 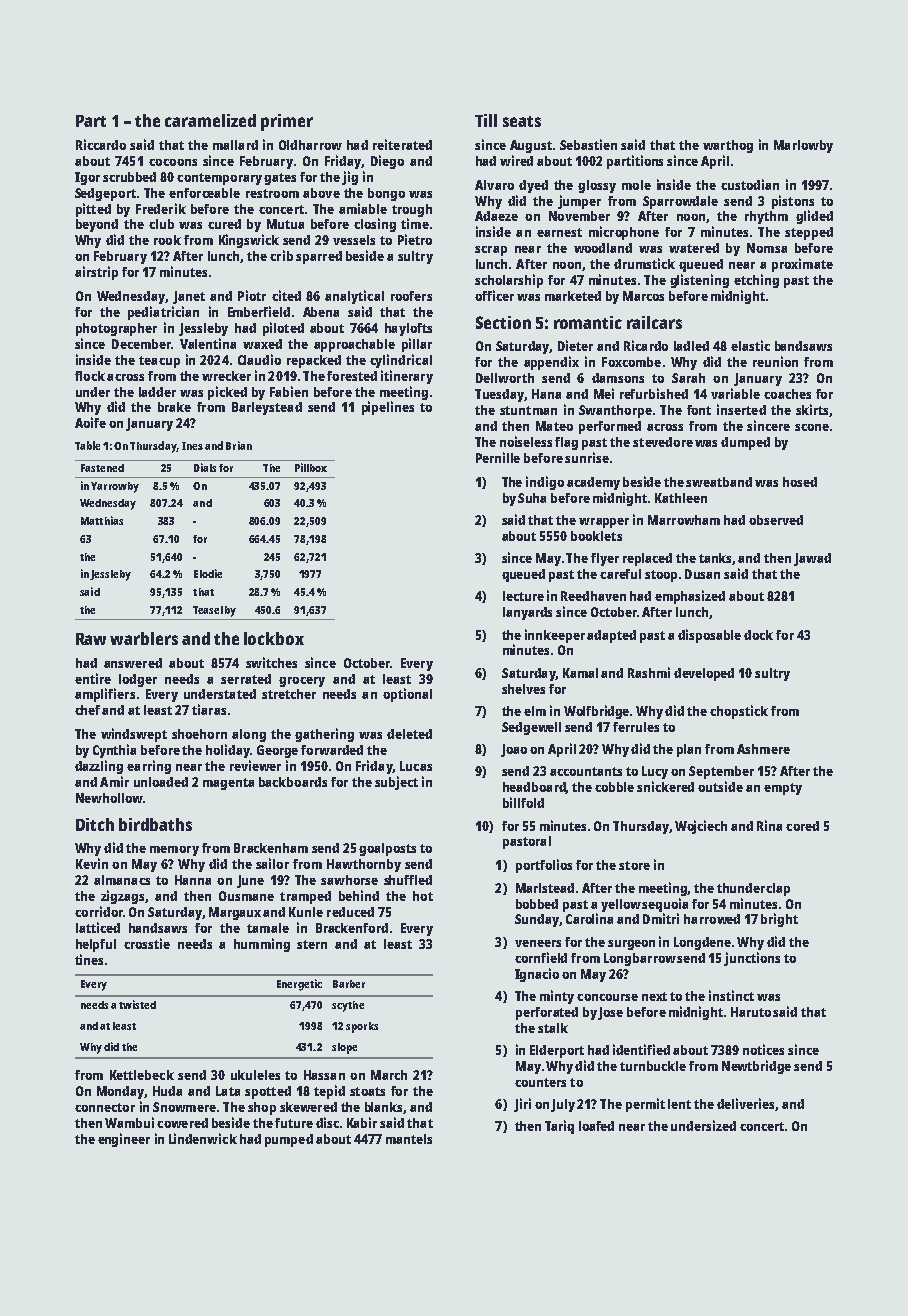 What do you see at coordinates (271, 662) in the screenshot?
I see `switches` at bounding box center [271, 662].
